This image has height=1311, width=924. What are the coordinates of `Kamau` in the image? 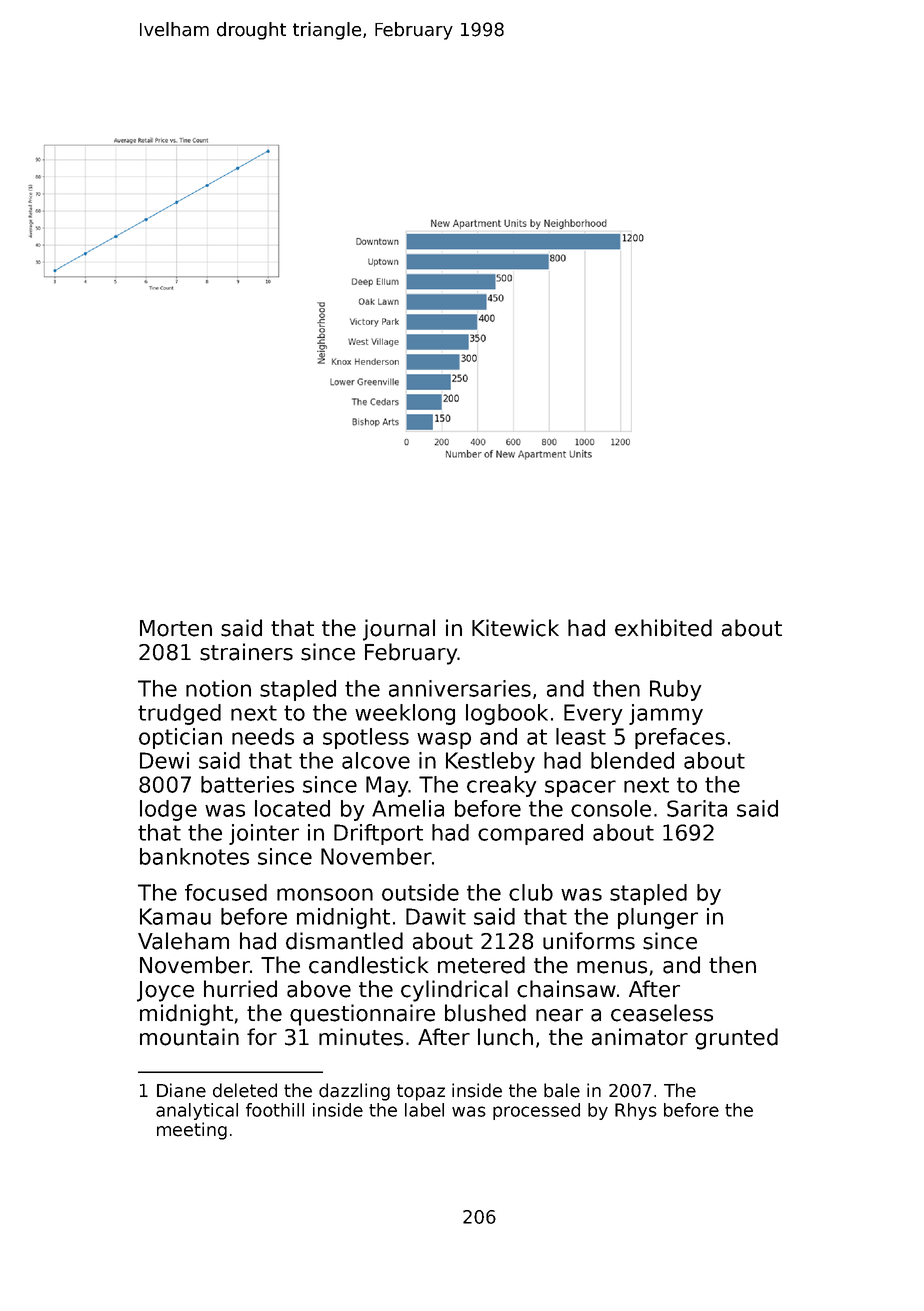 It's located at (175, 916).
